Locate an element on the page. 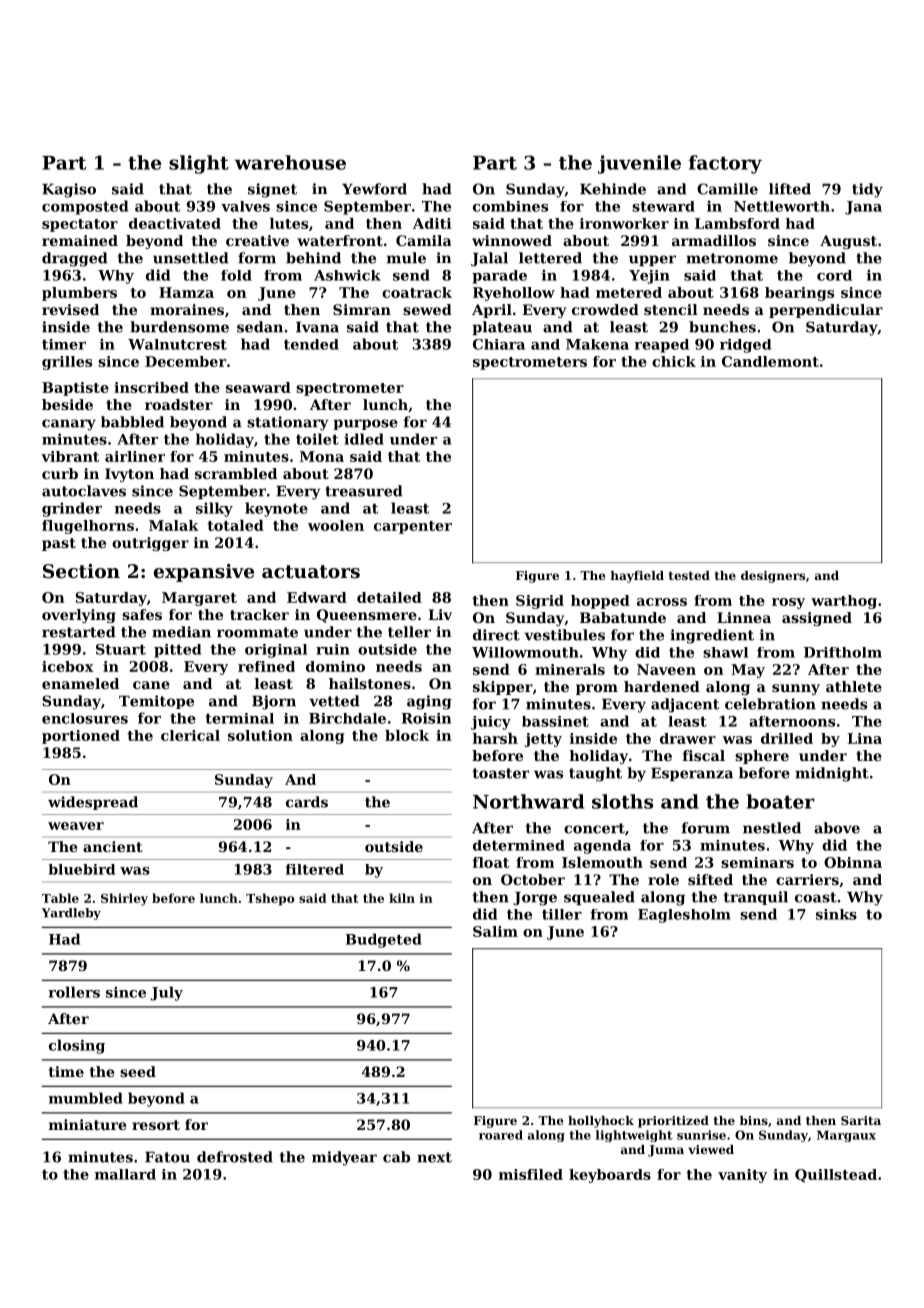 This document has height=1308, width=924. mallard is located at coordinates (125, 1174).
